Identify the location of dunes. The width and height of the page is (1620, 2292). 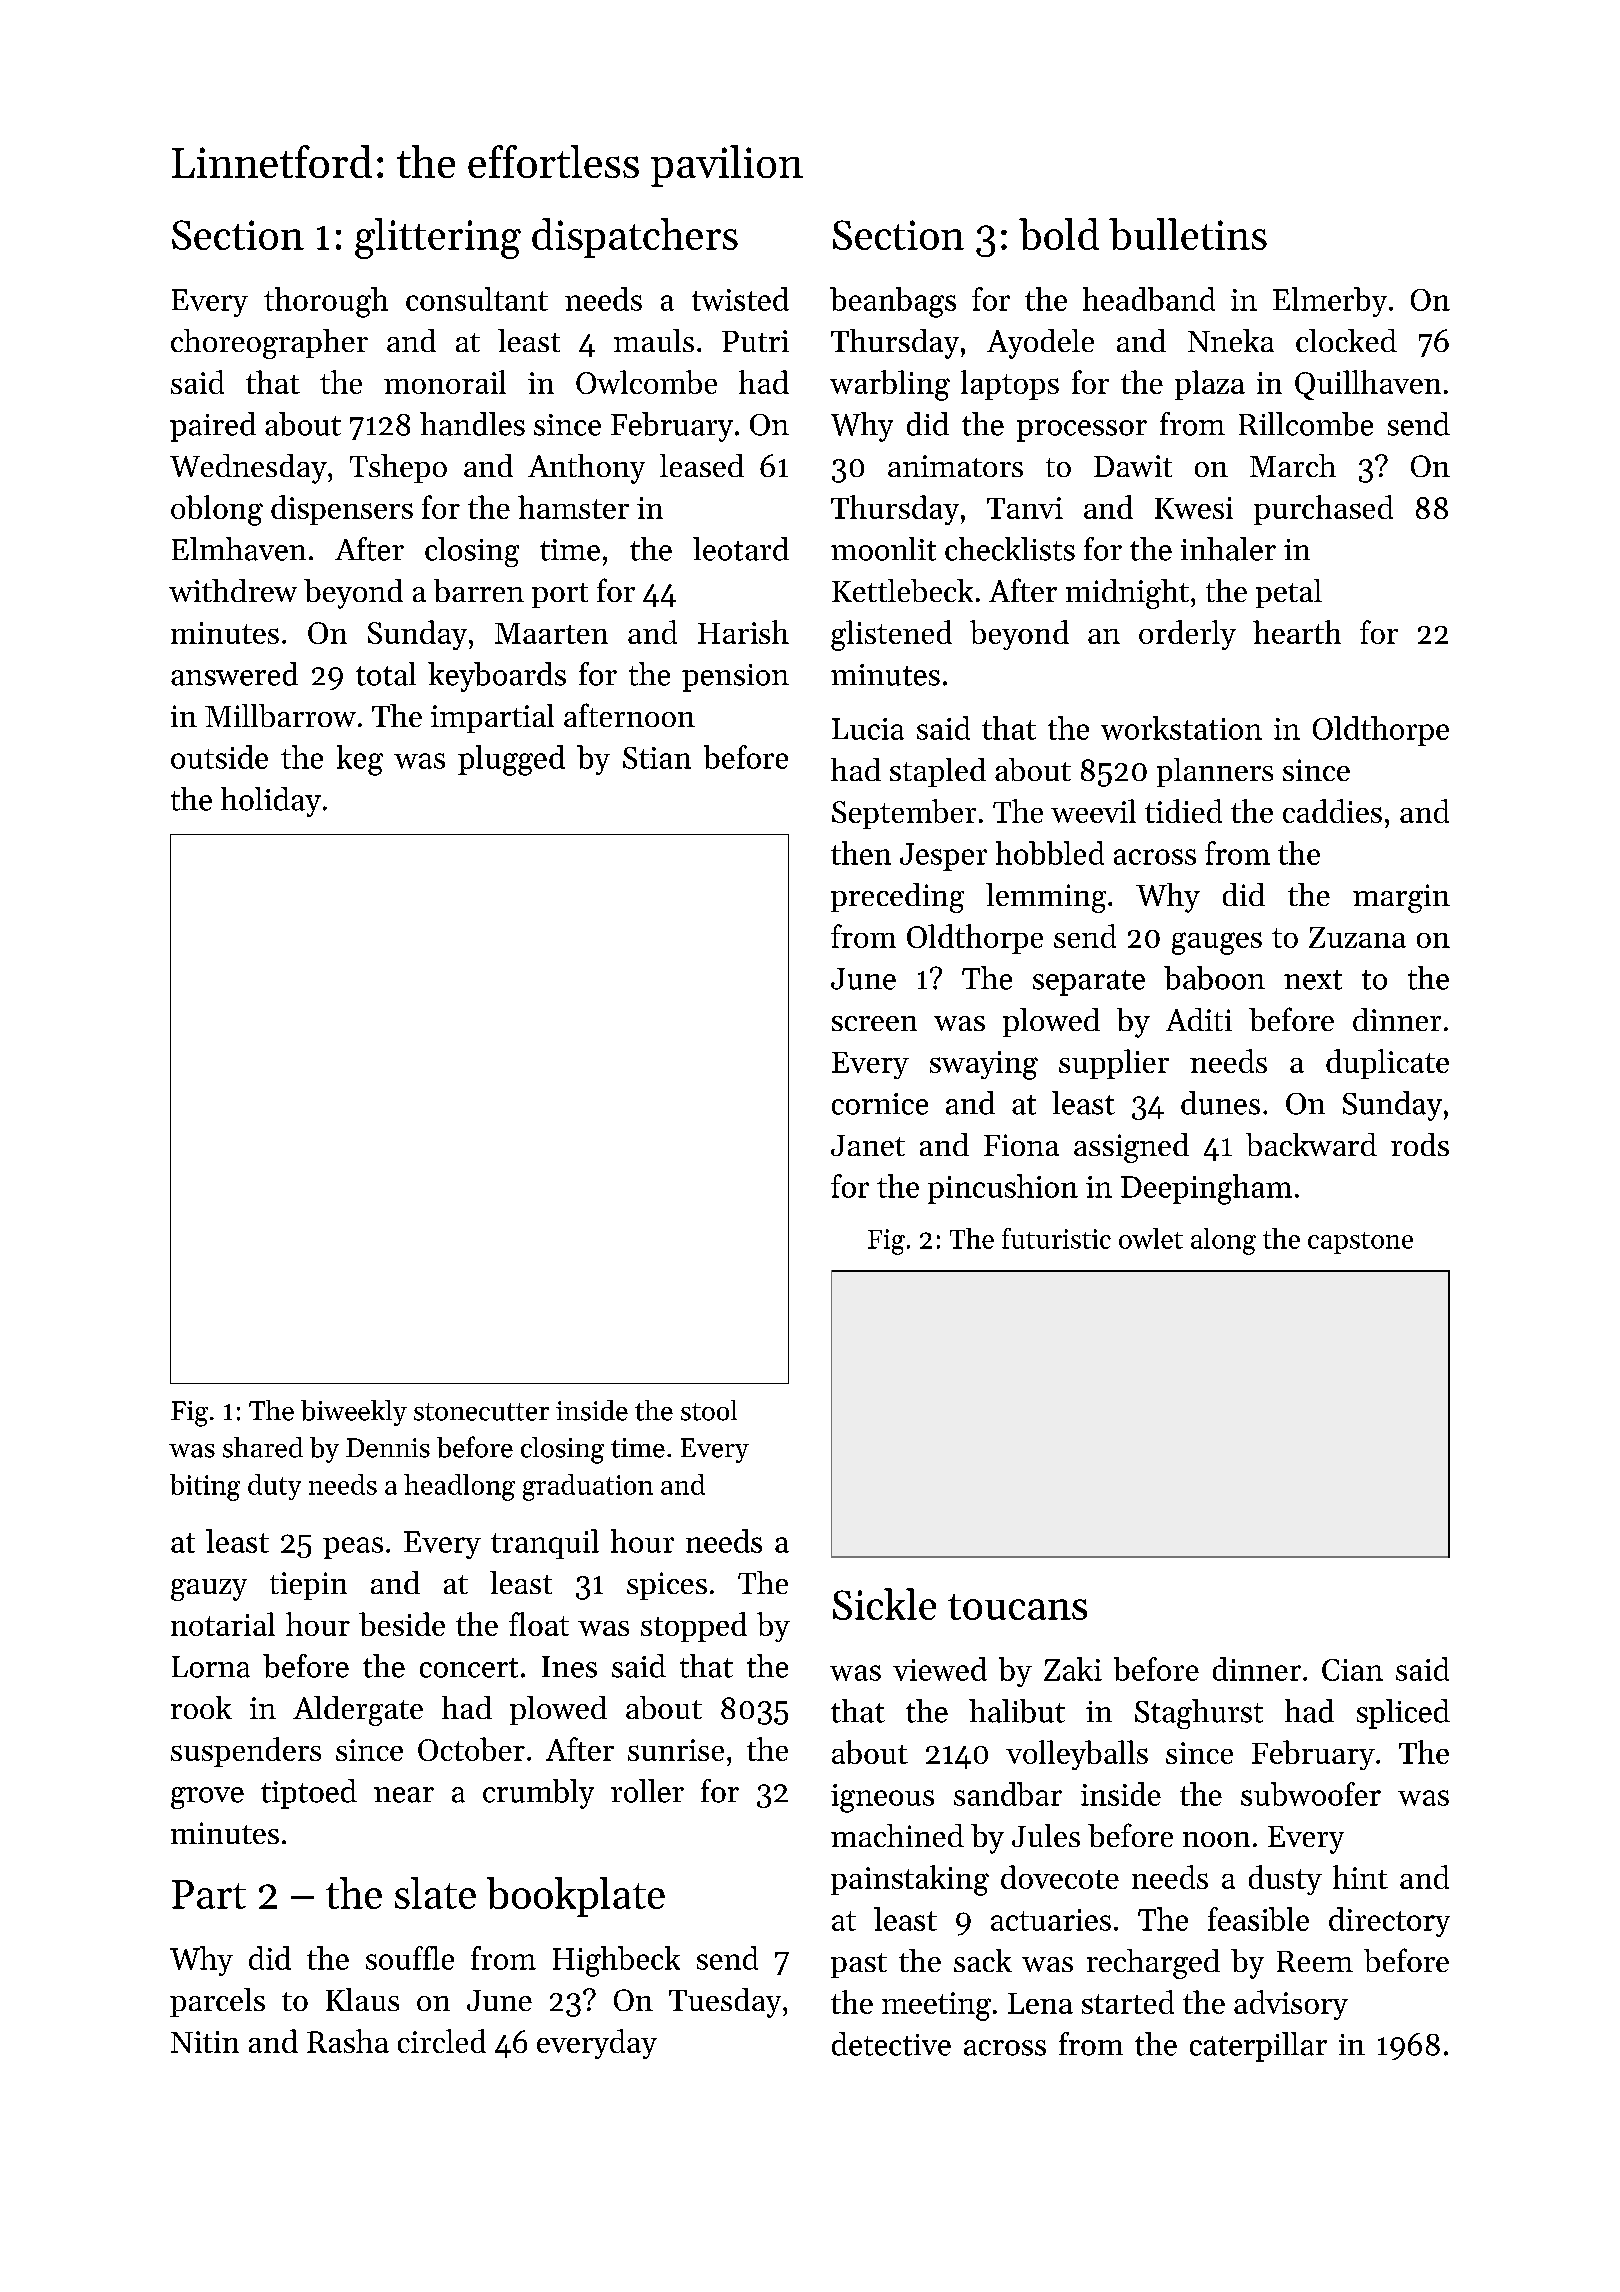
(1220, 1103).
